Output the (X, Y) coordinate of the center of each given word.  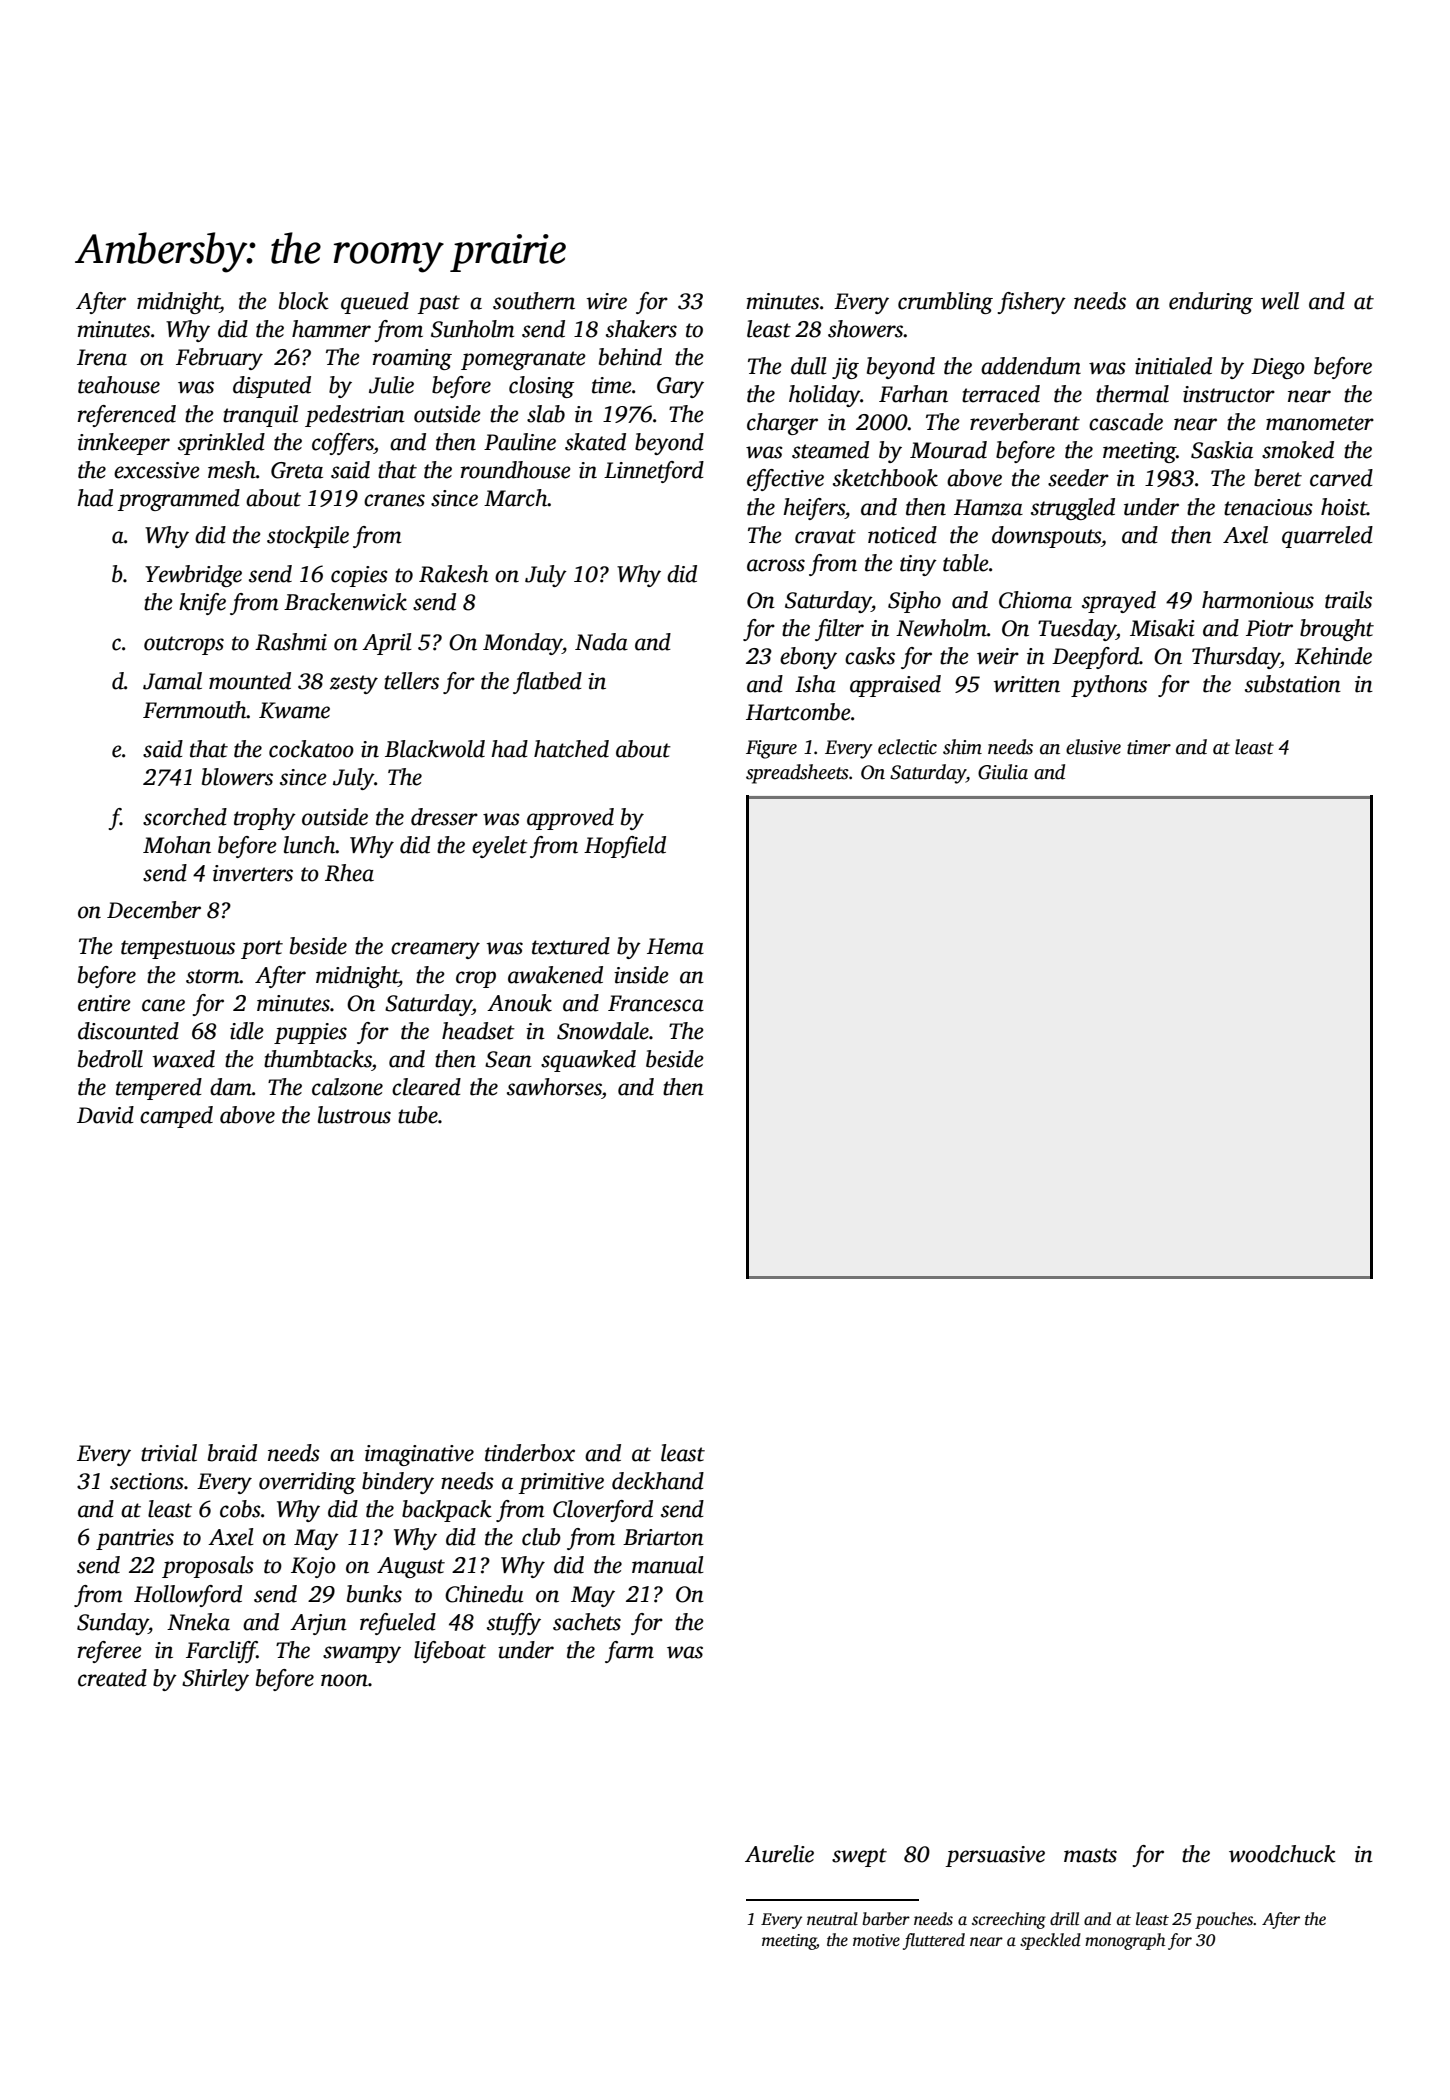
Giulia (1003, 772)
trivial (169, 1453)
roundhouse (515, 470)
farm (629, 1652)
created (112, 1678)
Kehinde (1333, 656)
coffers (343, 444)
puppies (310, 1033)
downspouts (1046, 537)
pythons (1109, 686)
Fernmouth (195, 710)
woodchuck (1282, 1854)
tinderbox (530, 1453)
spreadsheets (797, 774)
